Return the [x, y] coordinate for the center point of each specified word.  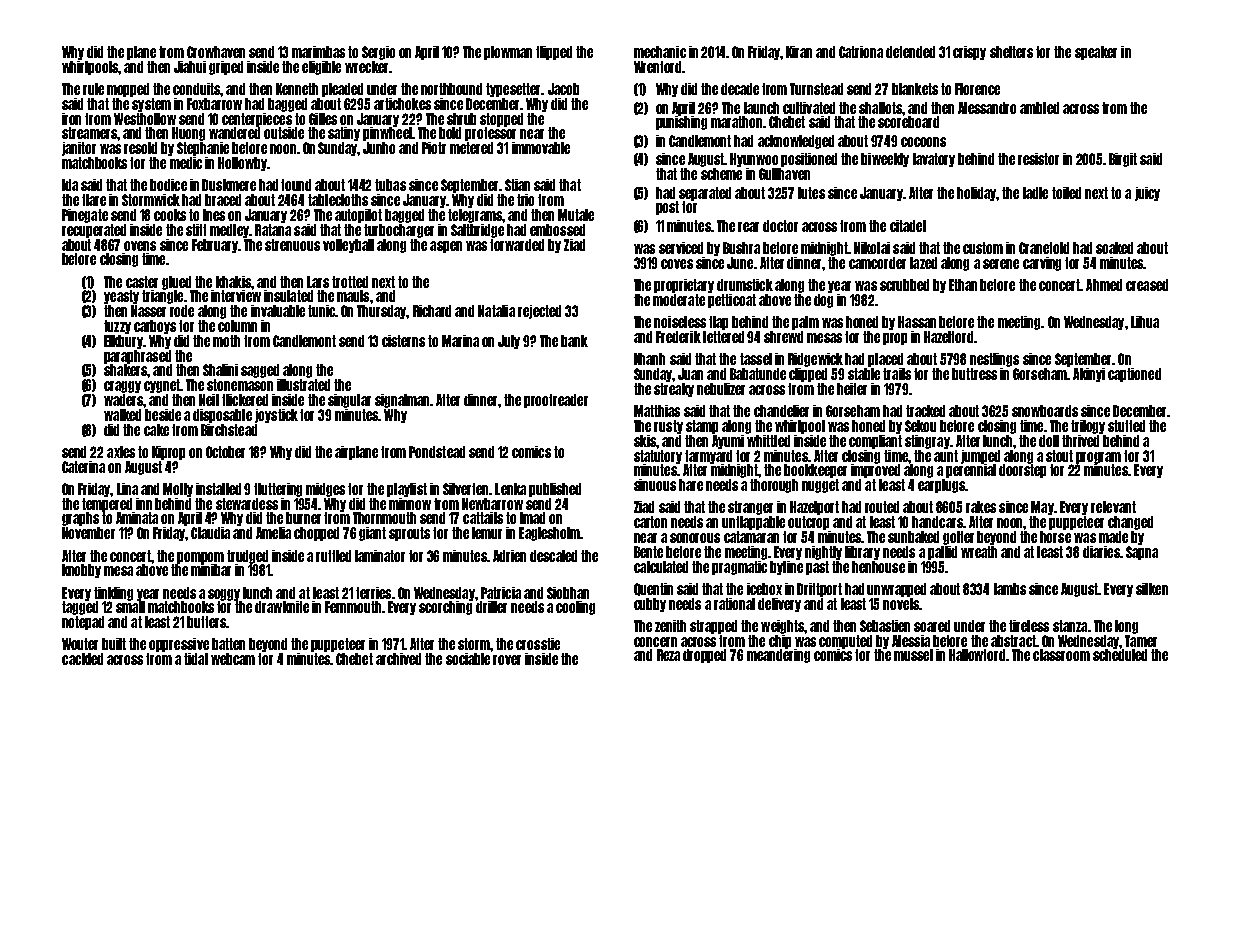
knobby [81, 571]
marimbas [318, 52]
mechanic [660, 52]
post [667, 208]
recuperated [94, 231]
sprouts [409, 534]
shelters [1011, 52]
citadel [908, 226]
